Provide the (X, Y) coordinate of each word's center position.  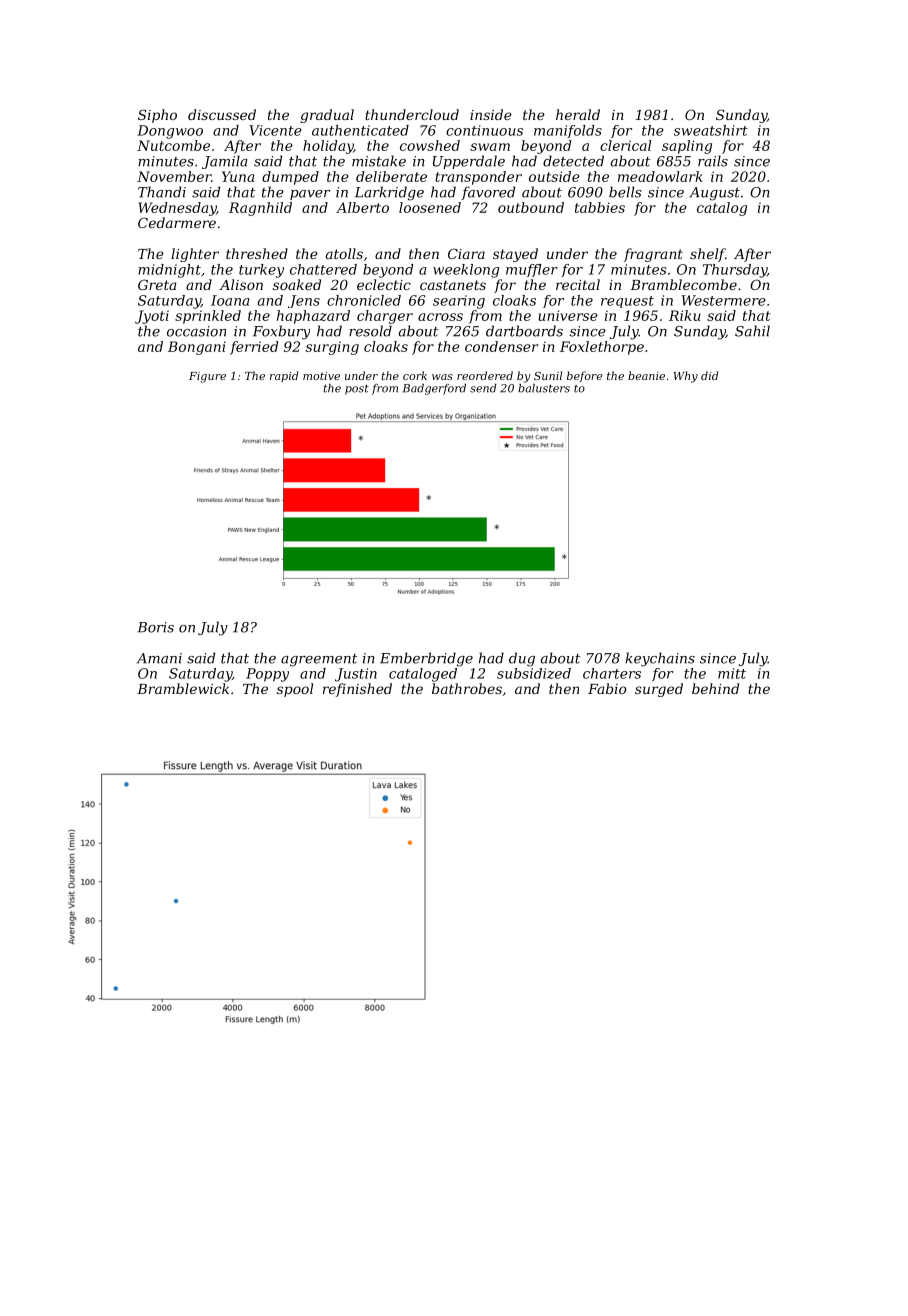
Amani (159, 658)
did (709, 375)
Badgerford (434, 389)
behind (715, 688)
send (483, 388)
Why (686, 377)
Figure (207, 377)
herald (578, 114)
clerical (625, 145)
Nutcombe (173, 145)
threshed (257, 253)
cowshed (430, 145)
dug (522, 659)
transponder (478, 178)
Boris (155, 627)
